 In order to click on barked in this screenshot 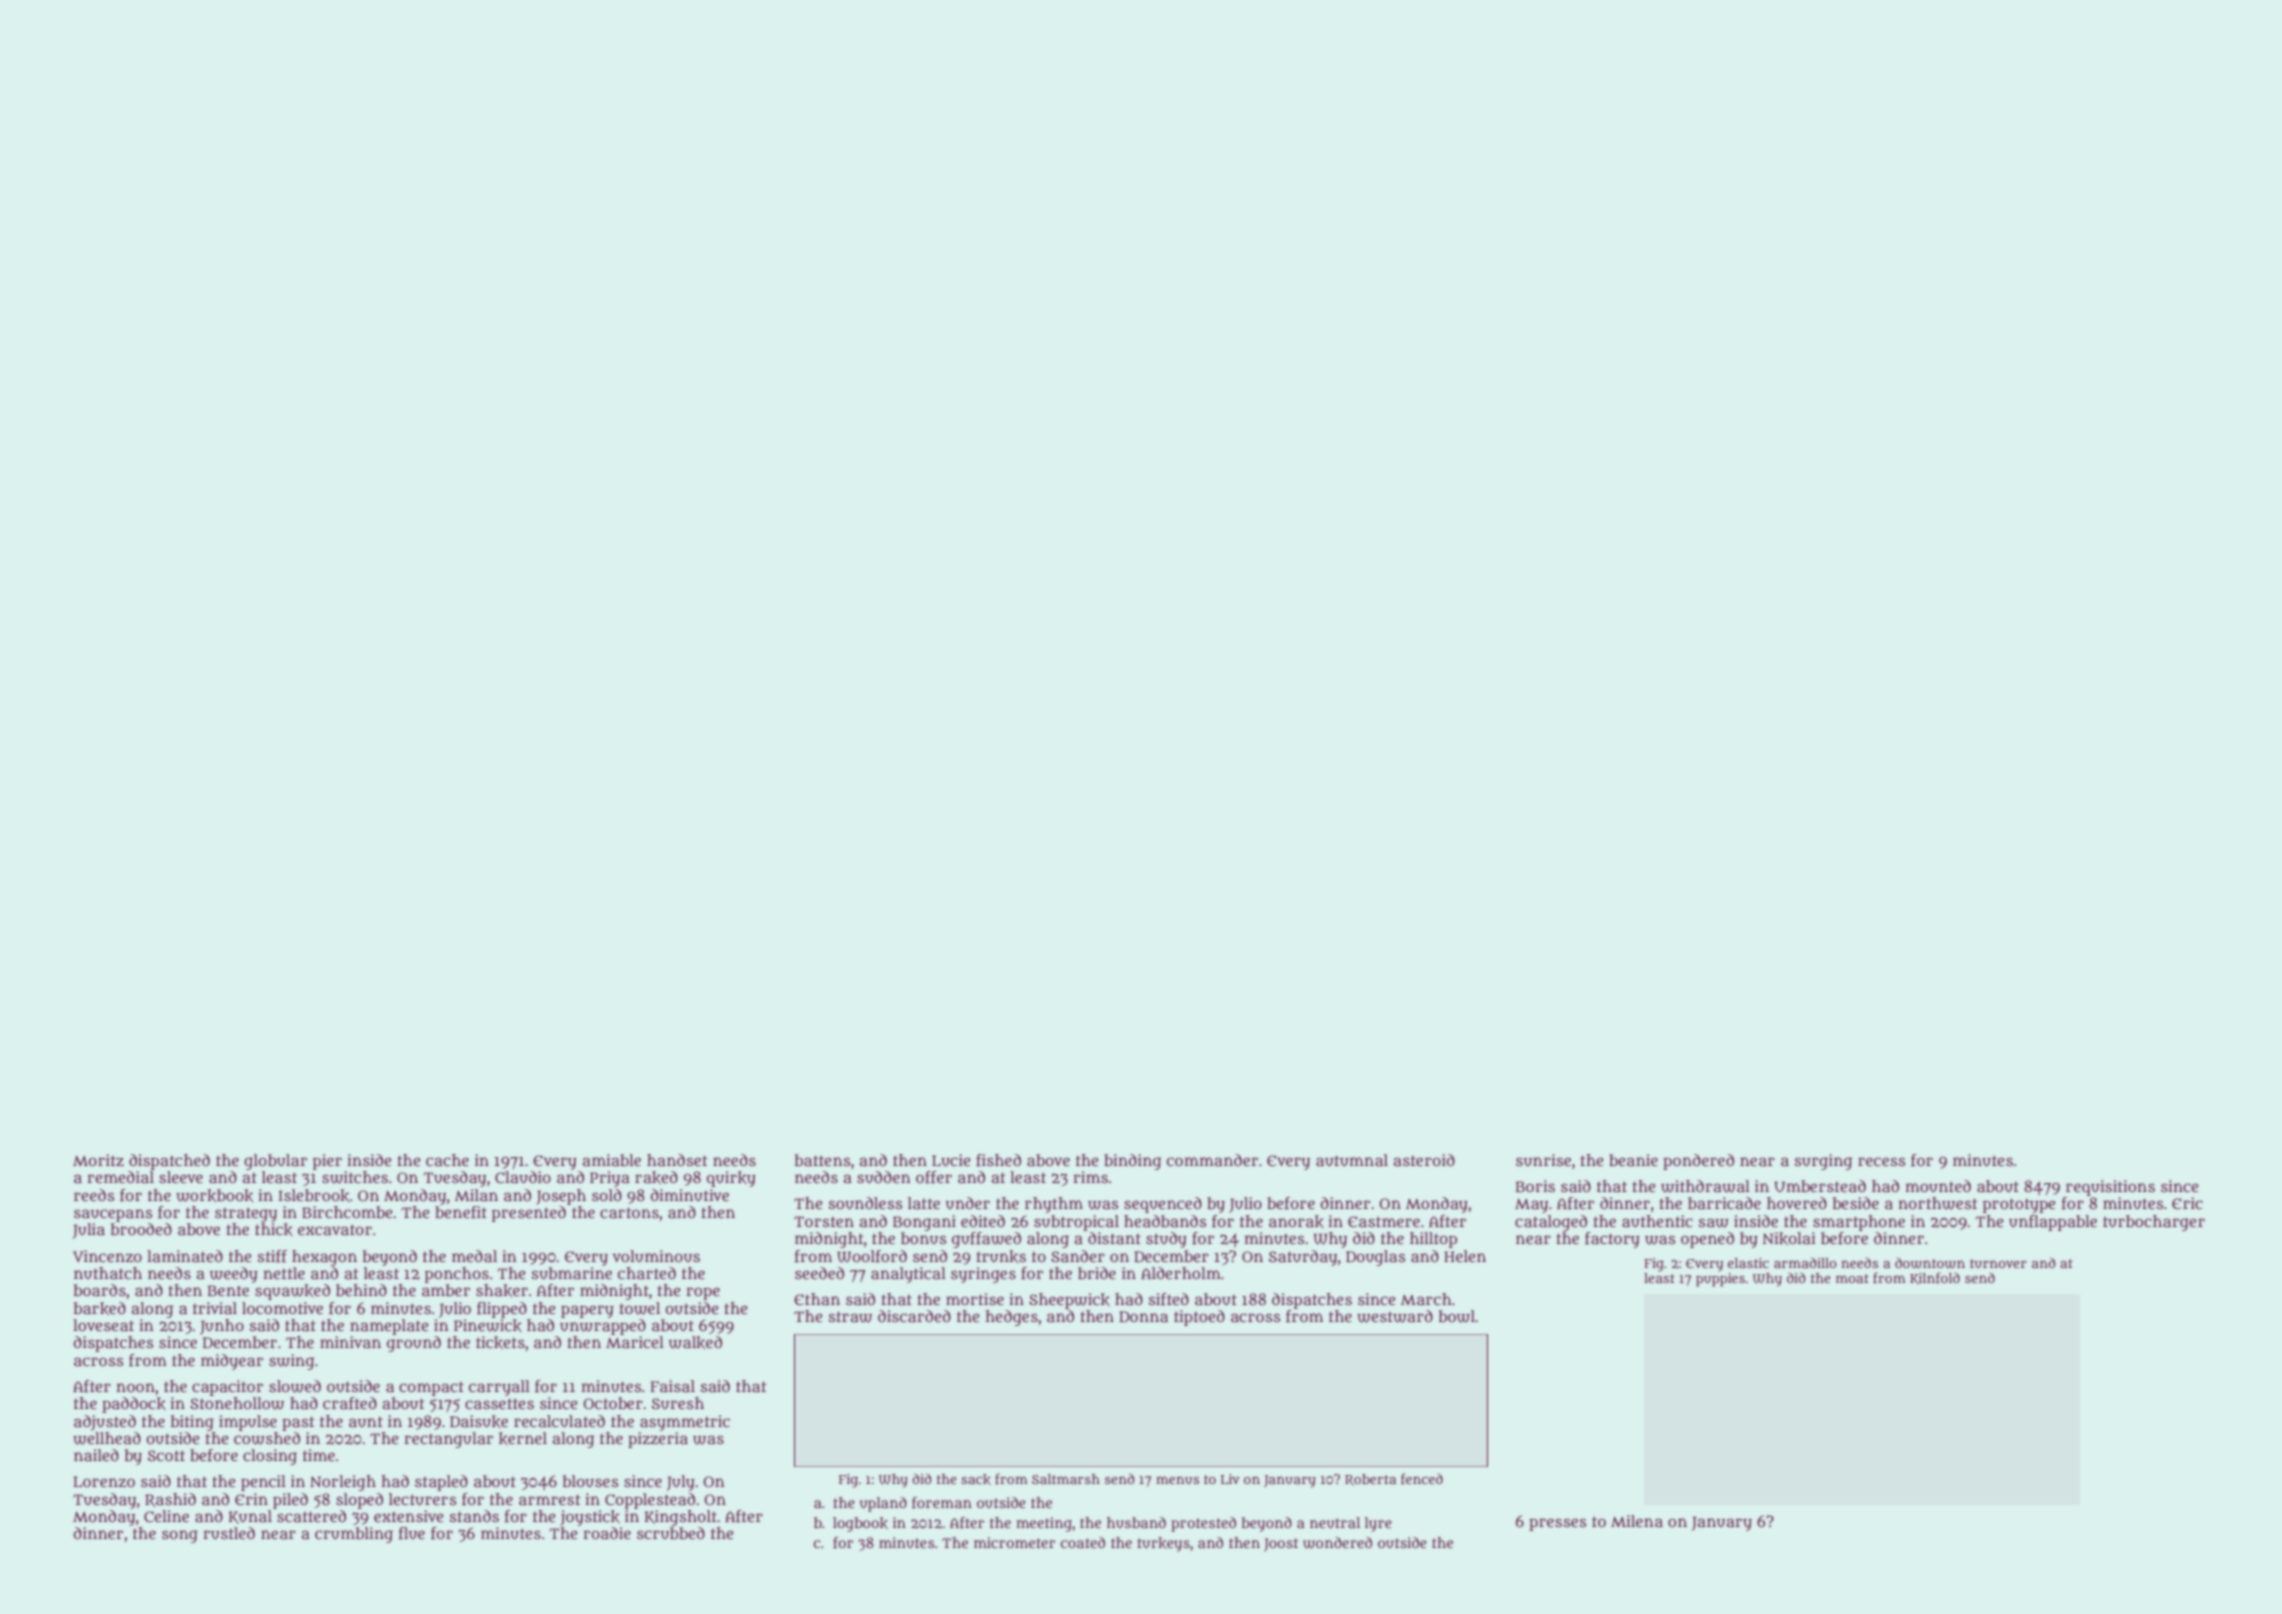, I will do `click(100, 1308)`.
